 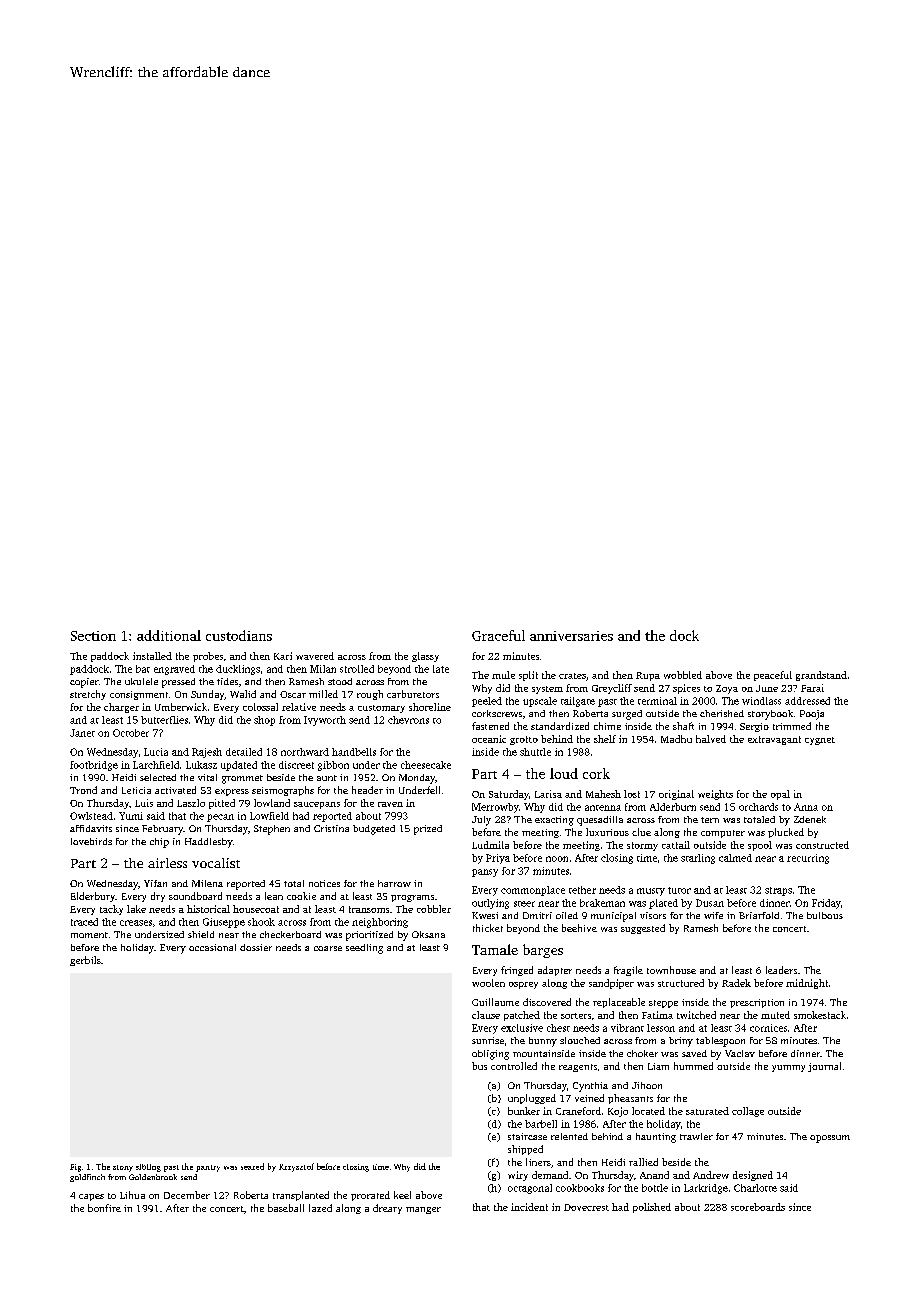 What do you see at coordinates (509, 795) in the image?
I see `Saturday` at bounding box center [509, 795].
